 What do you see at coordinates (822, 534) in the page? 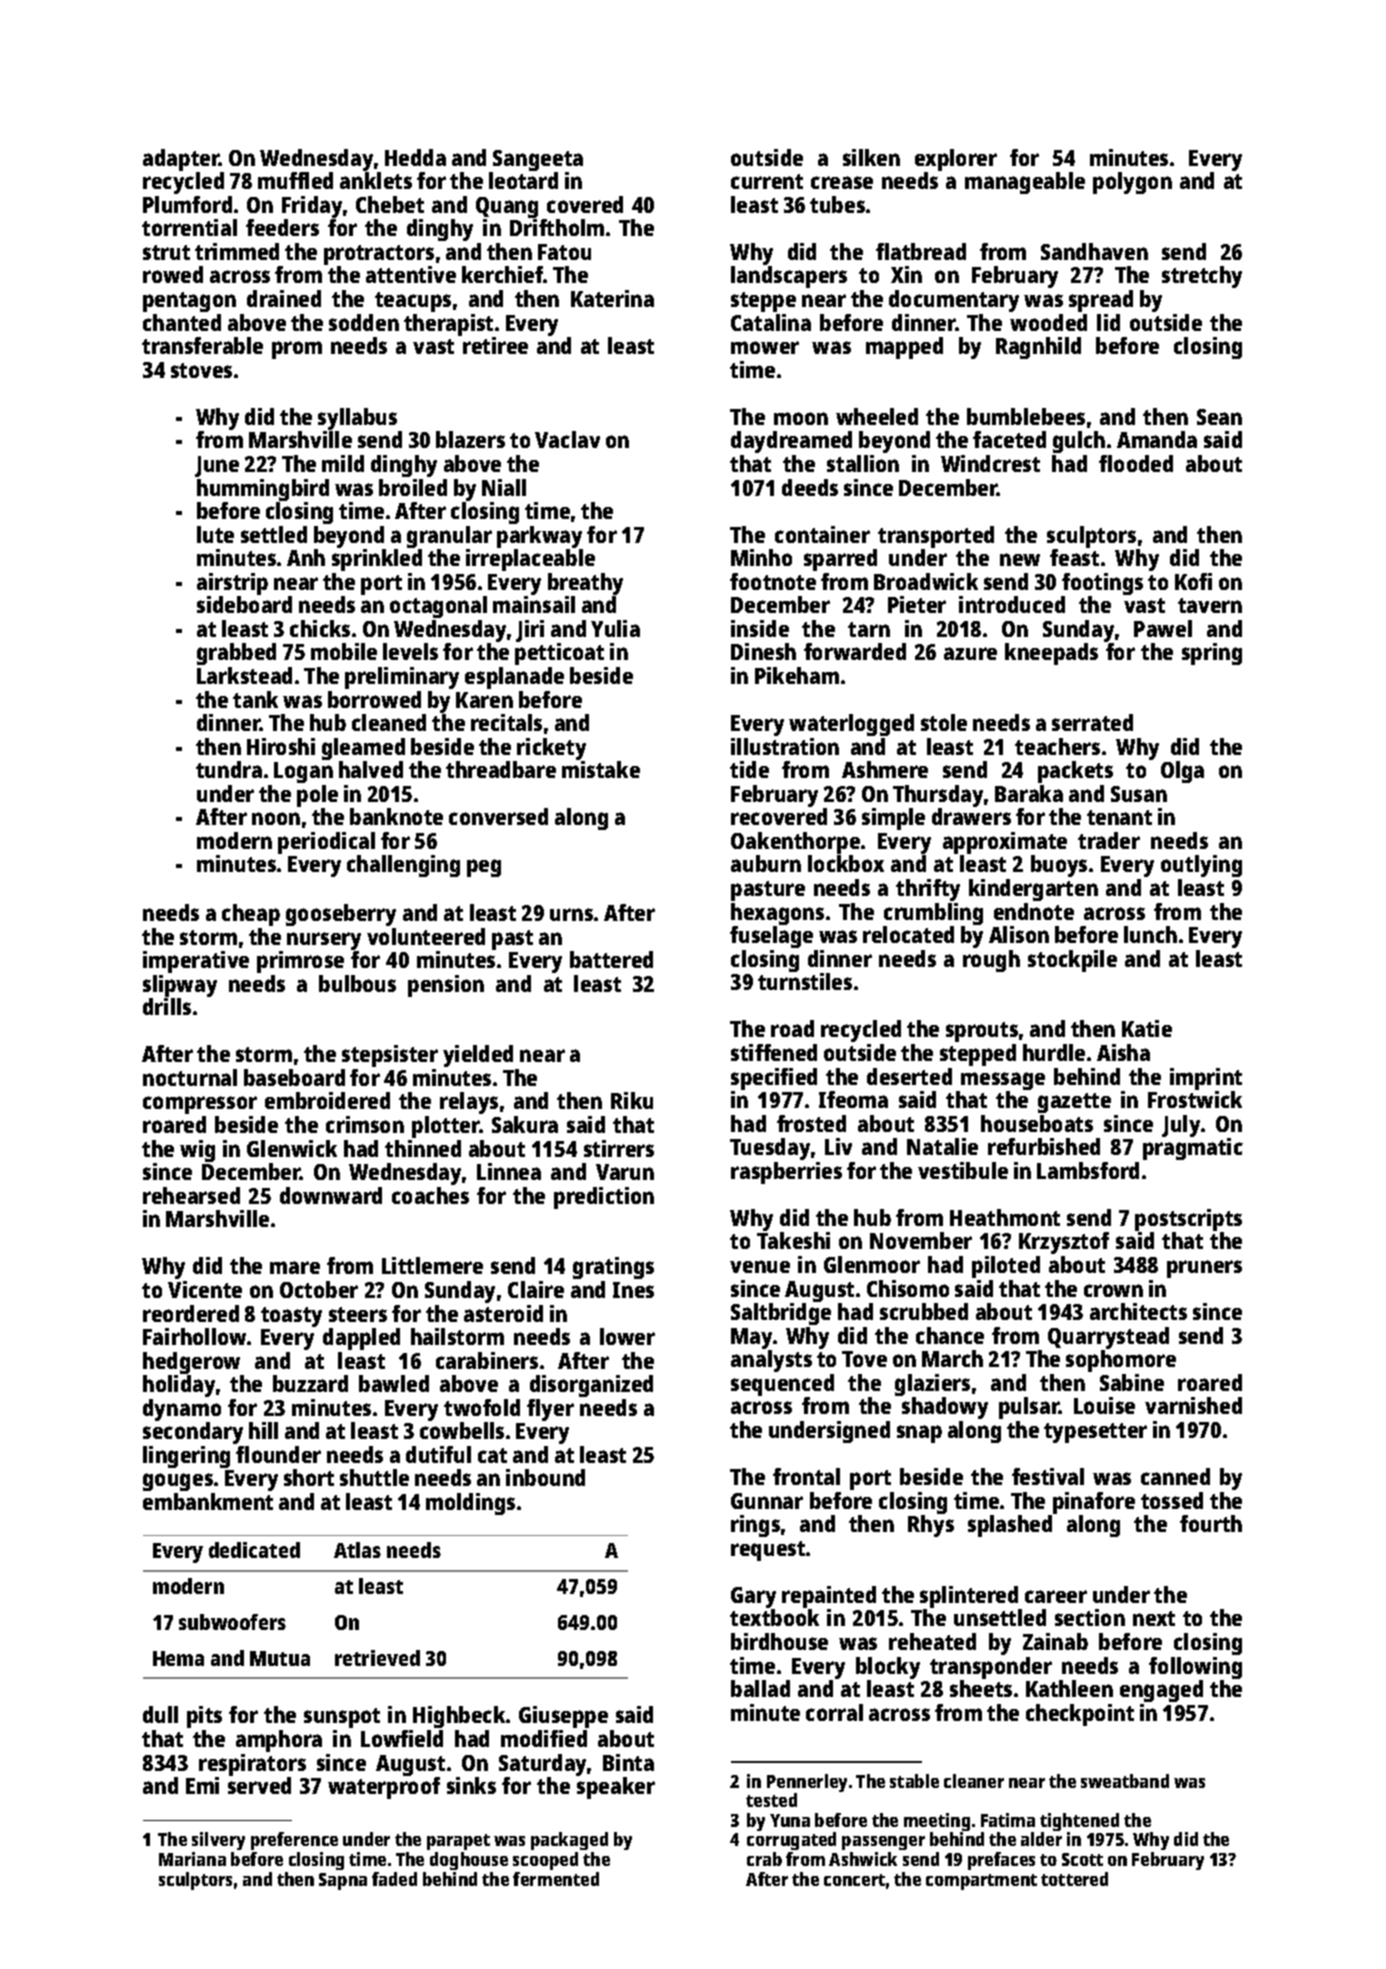
I see `container` at bounding box center [822, 534].
